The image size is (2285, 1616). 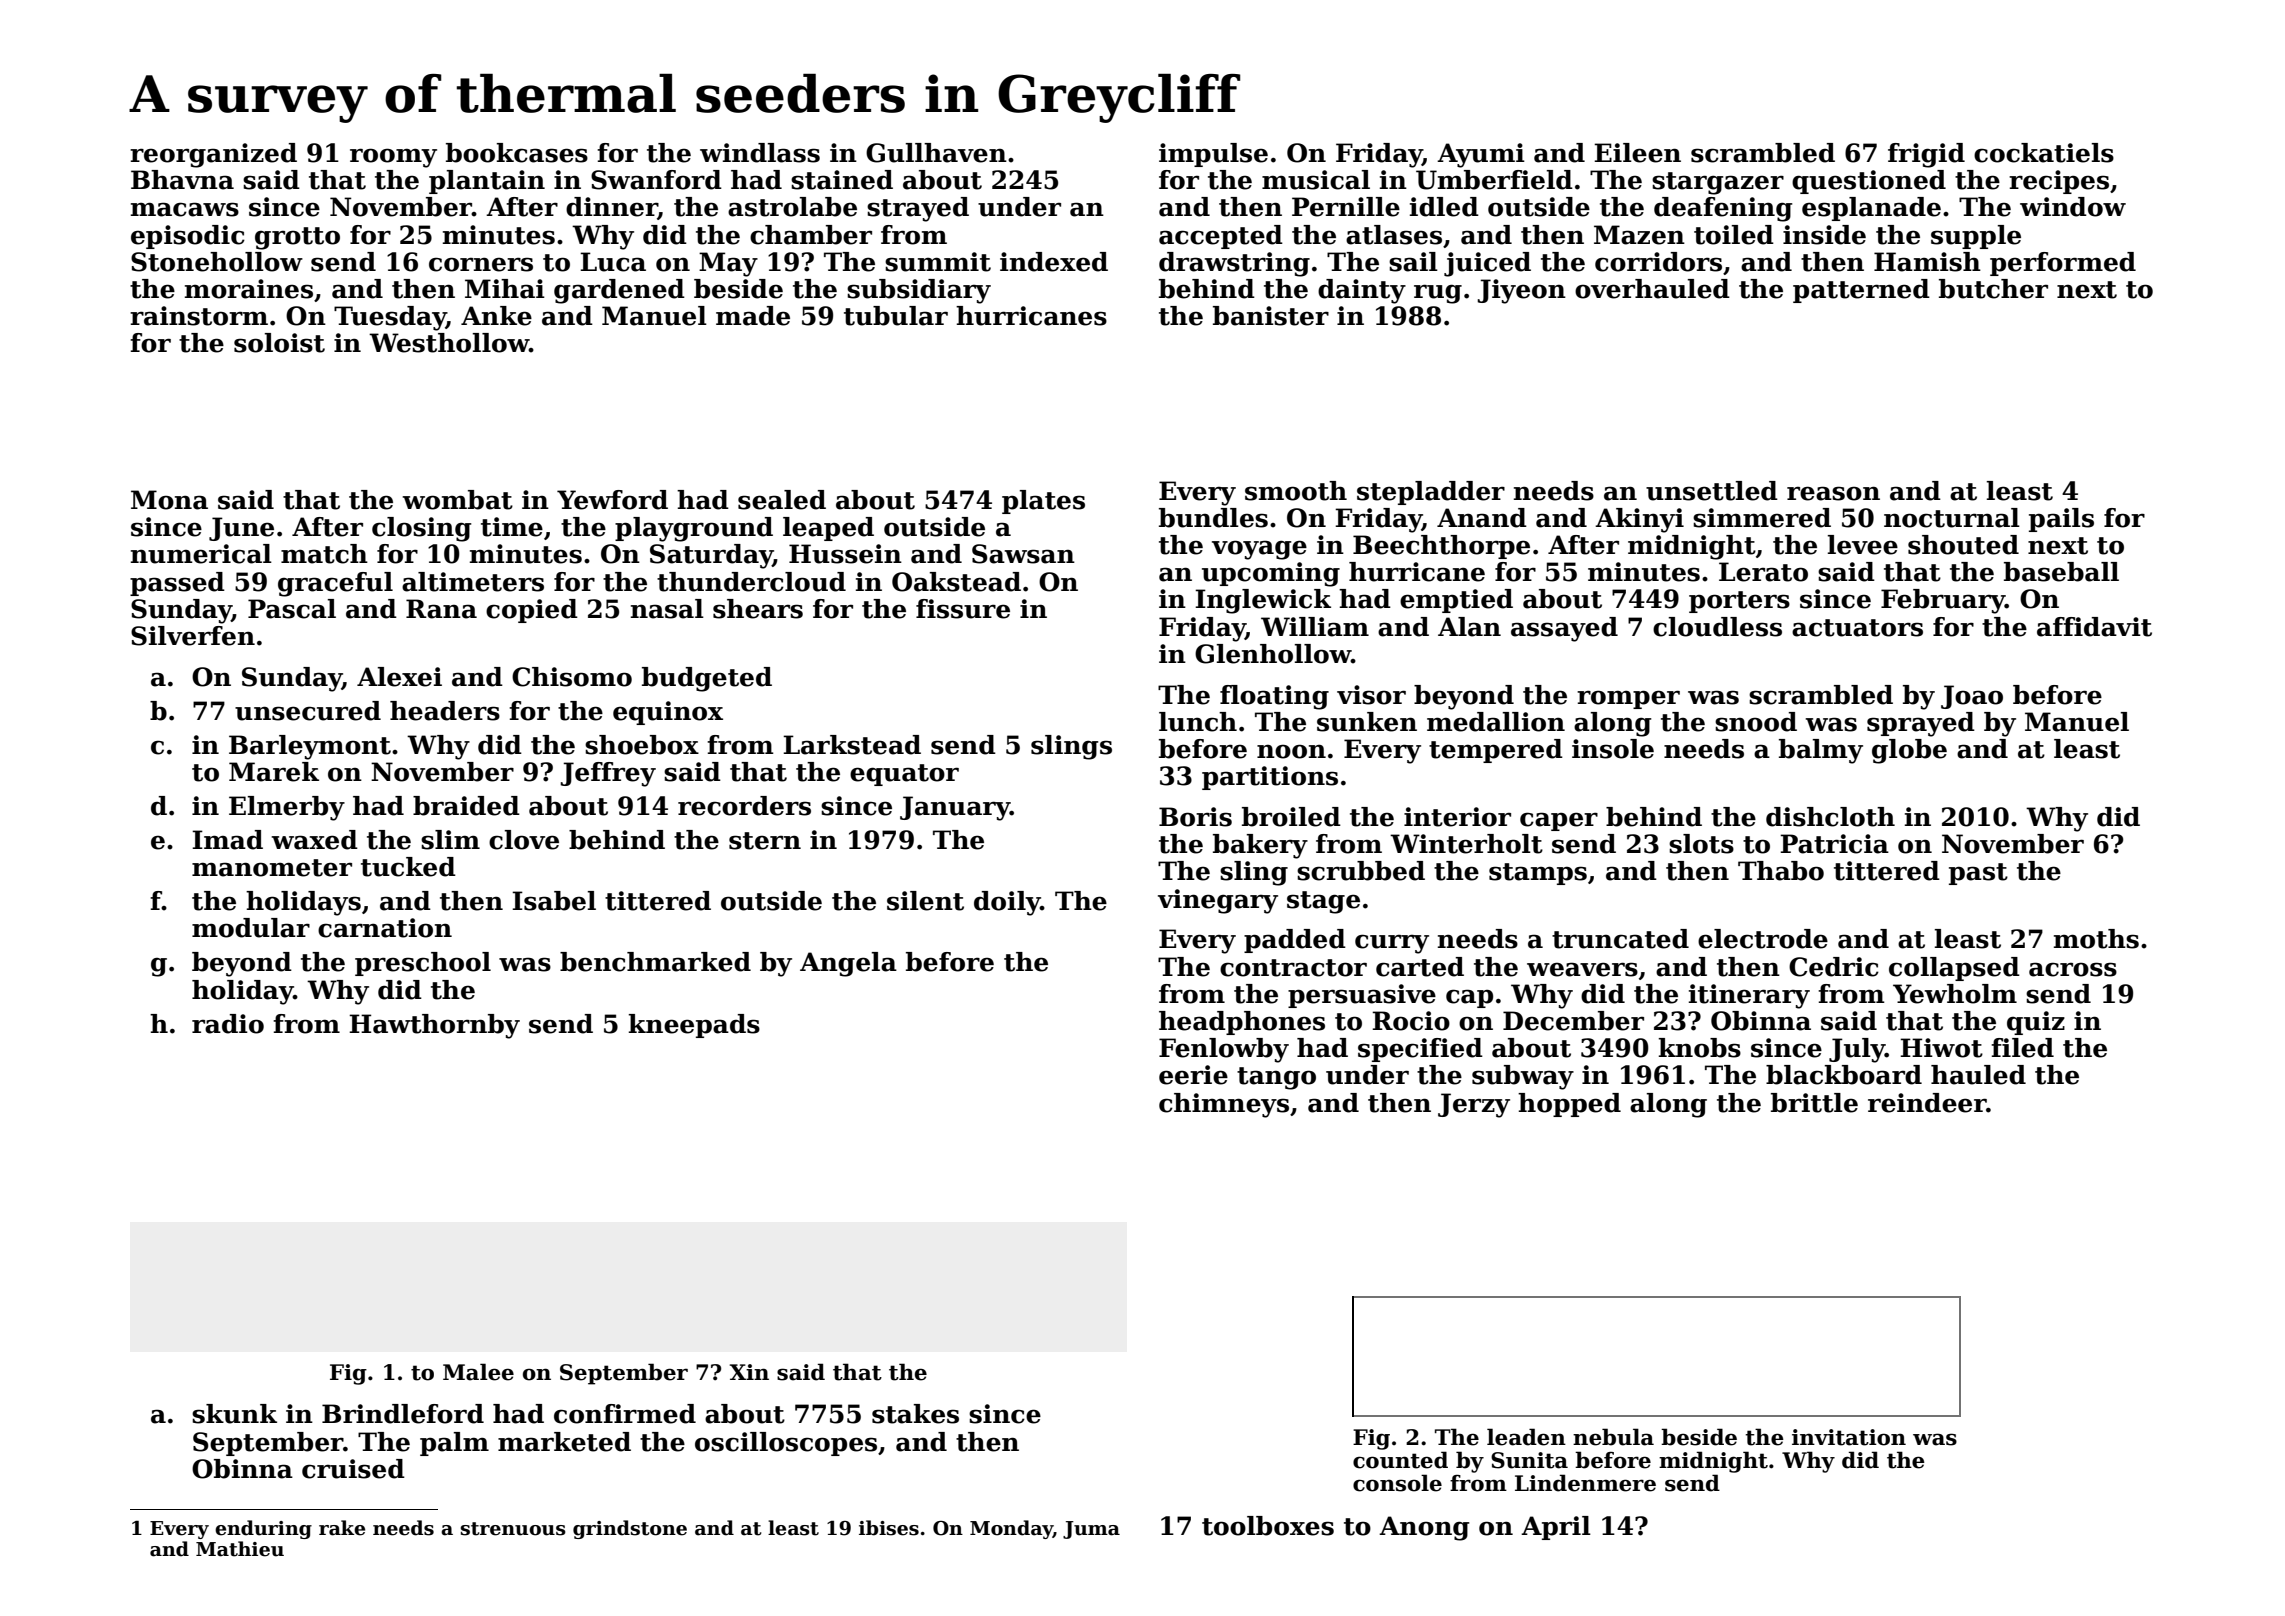 What do you see at coordinates (955, 808) in the document?
I see `January` at bounding box center [955, 808].
